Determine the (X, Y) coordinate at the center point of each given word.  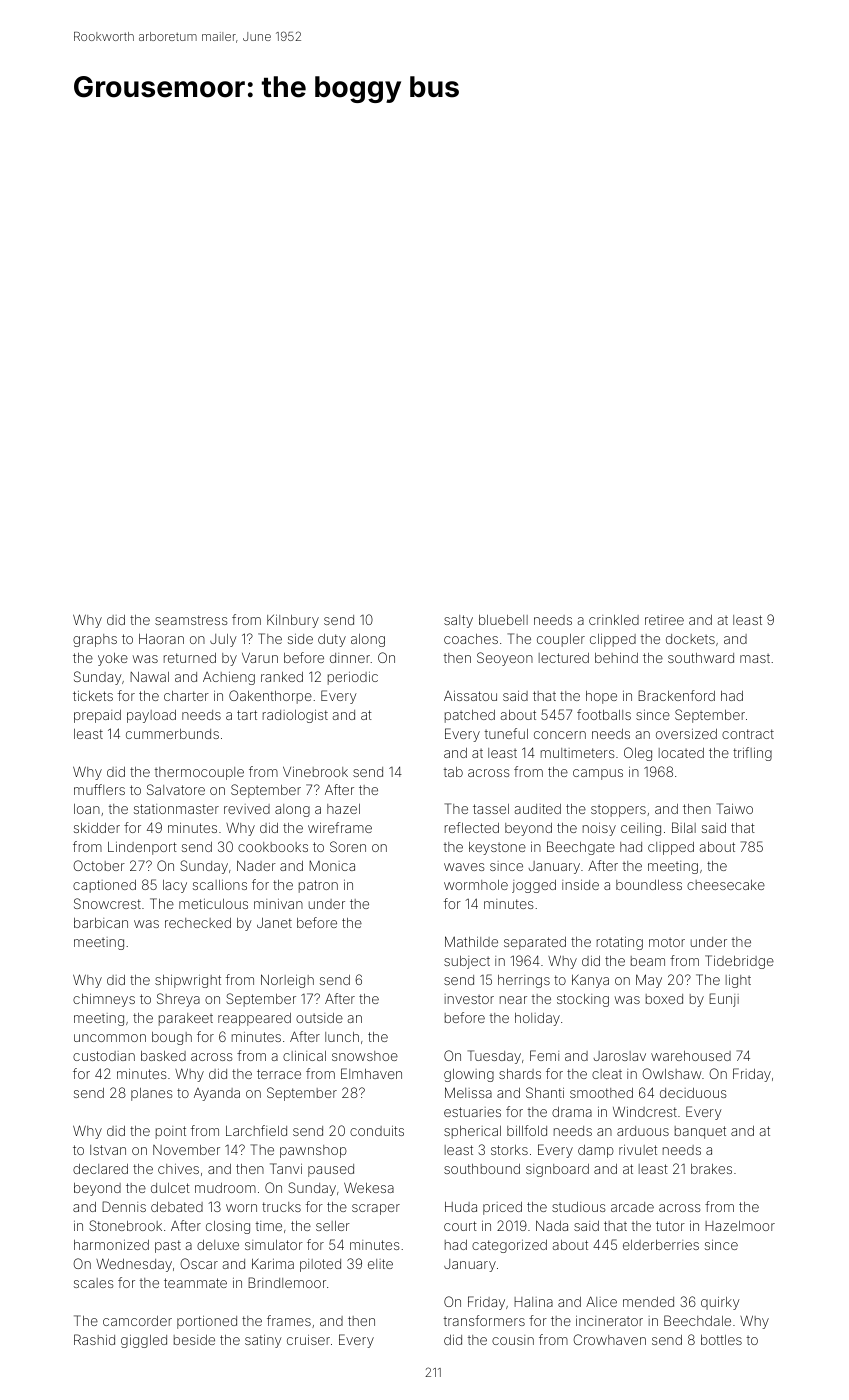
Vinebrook (315, 772)
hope (601, 697)
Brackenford (676, 695)
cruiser (308, 1340)
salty (458, 621)
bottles (721, 1340)
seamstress (191, 620)
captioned (104, 886)
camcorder (137, 1321)
